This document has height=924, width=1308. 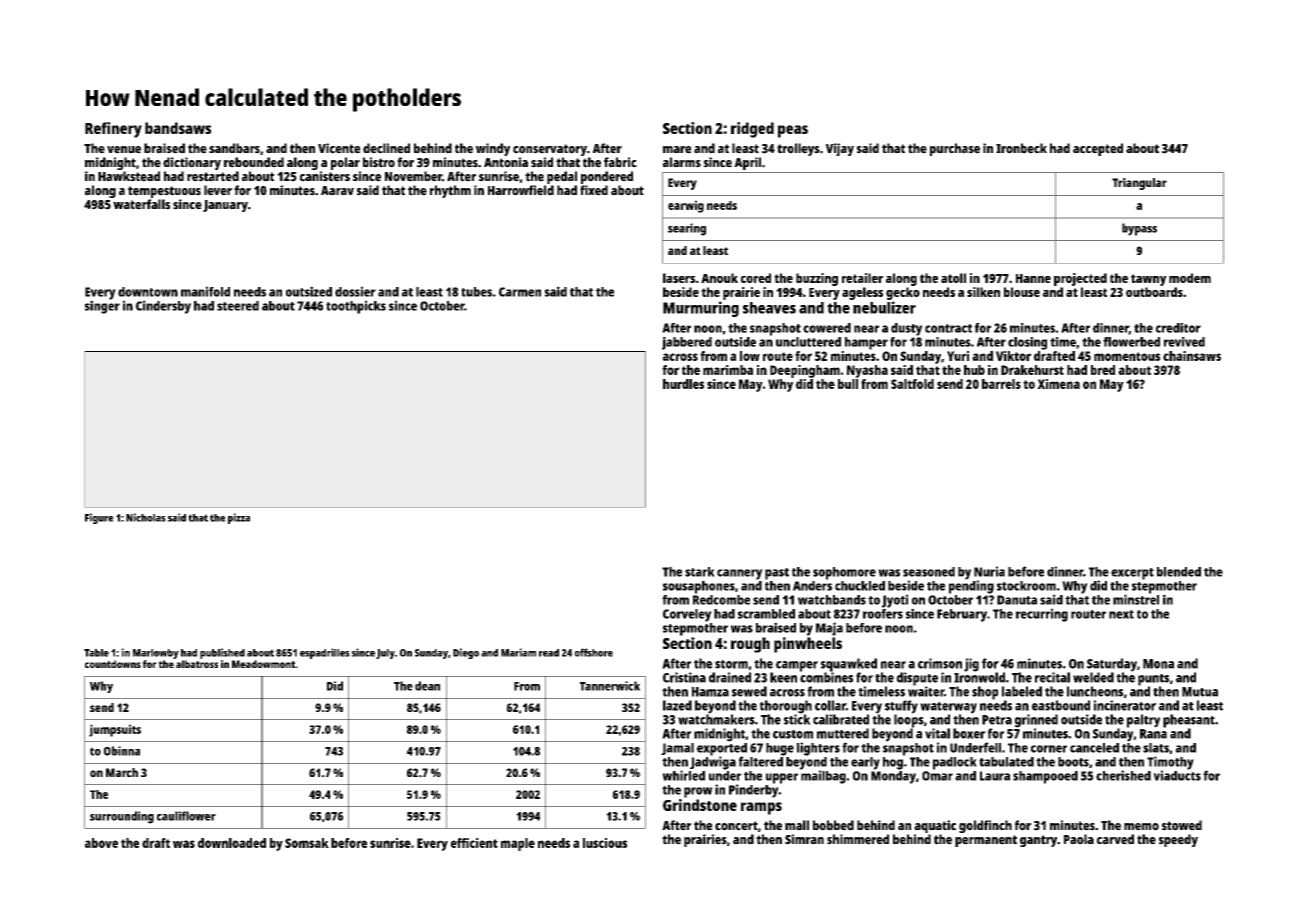 I want to click on Vicente, so click(x=339, y=148).
